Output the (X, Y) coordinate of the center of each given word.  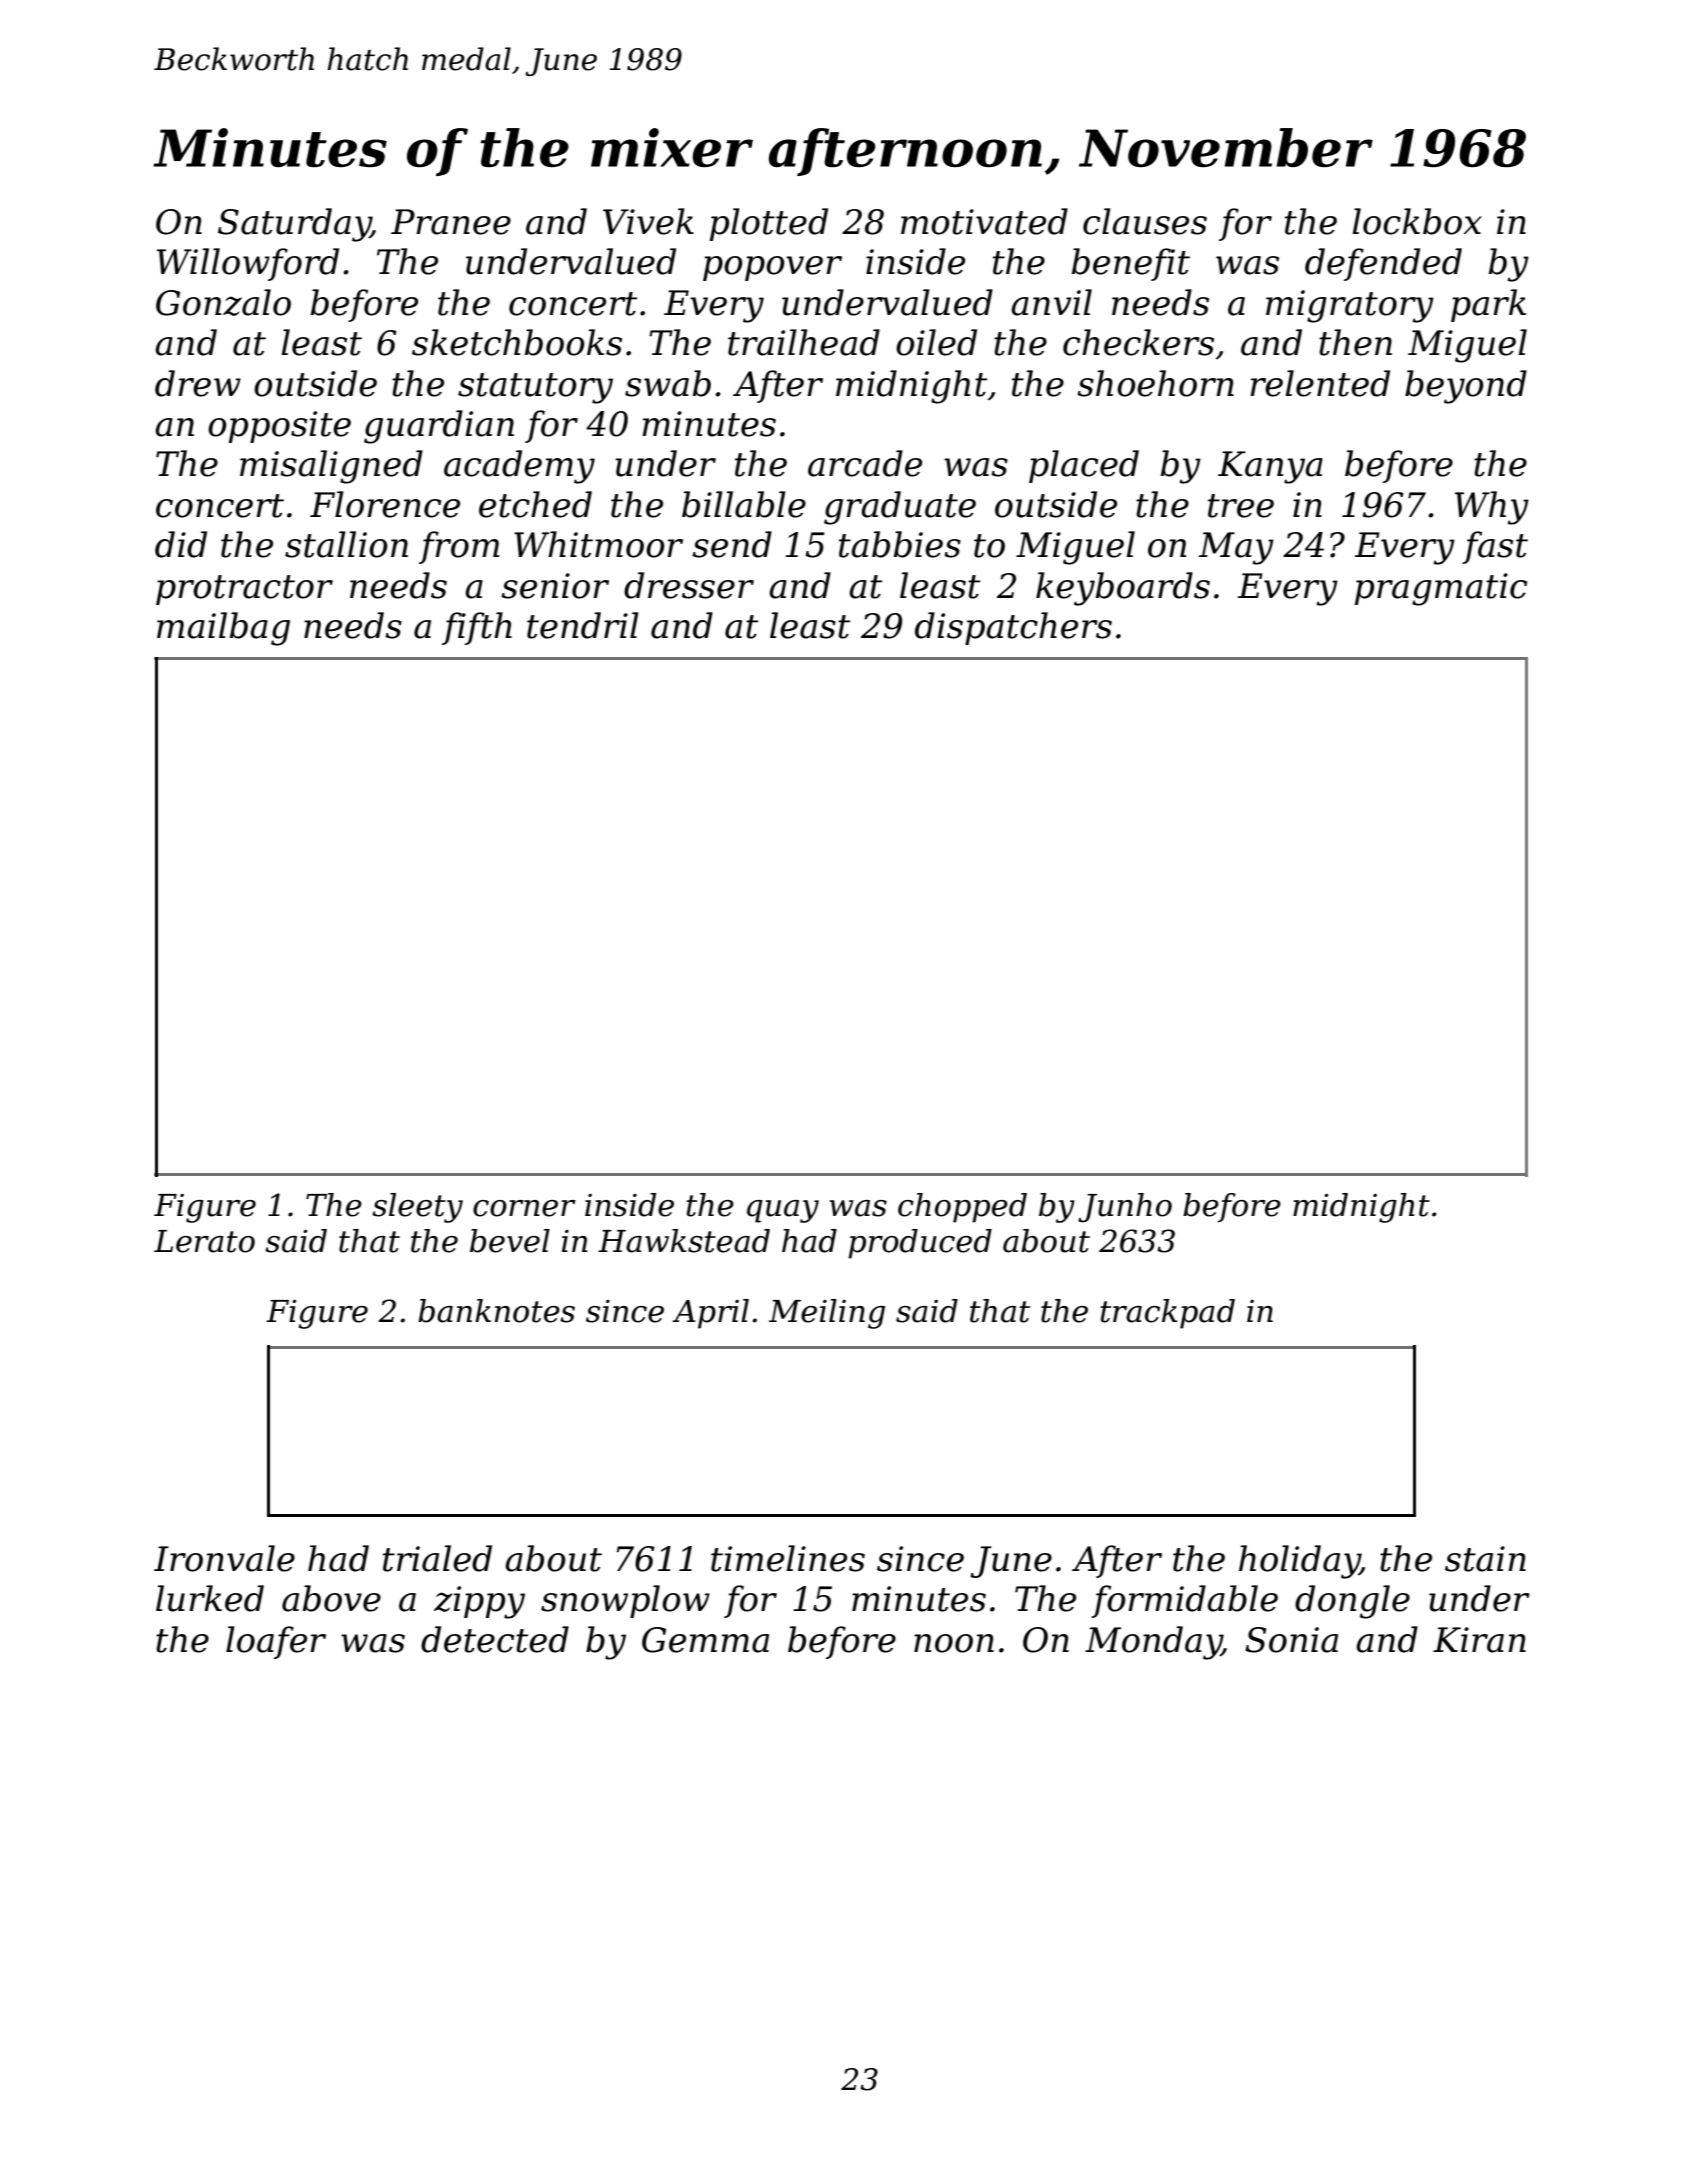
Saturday (294, 225)
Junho (1125, 1208)
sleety (417, 1208)
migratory (1350, 306)
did (181, 544)
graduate (900, 508)
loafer (276, 1642)
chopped (962, 1208)
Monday (1153, 1643)
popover (772, 268)
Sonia (1291, 1640)
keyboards (1123, 589)
